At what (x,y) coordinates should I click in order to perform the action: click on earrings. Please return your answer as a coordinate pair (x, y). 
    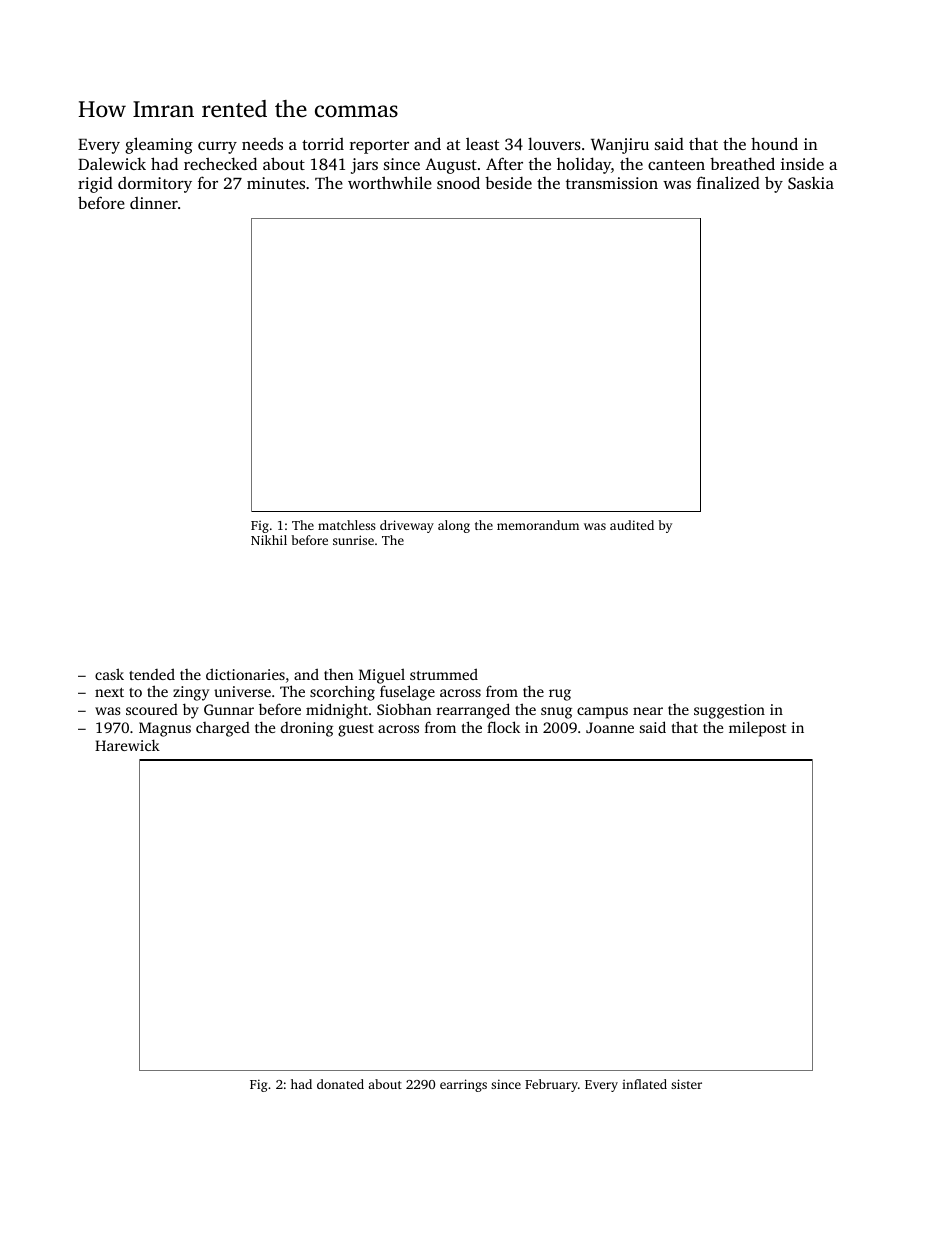
    Looking at the image, I should click on (463, 1085).
